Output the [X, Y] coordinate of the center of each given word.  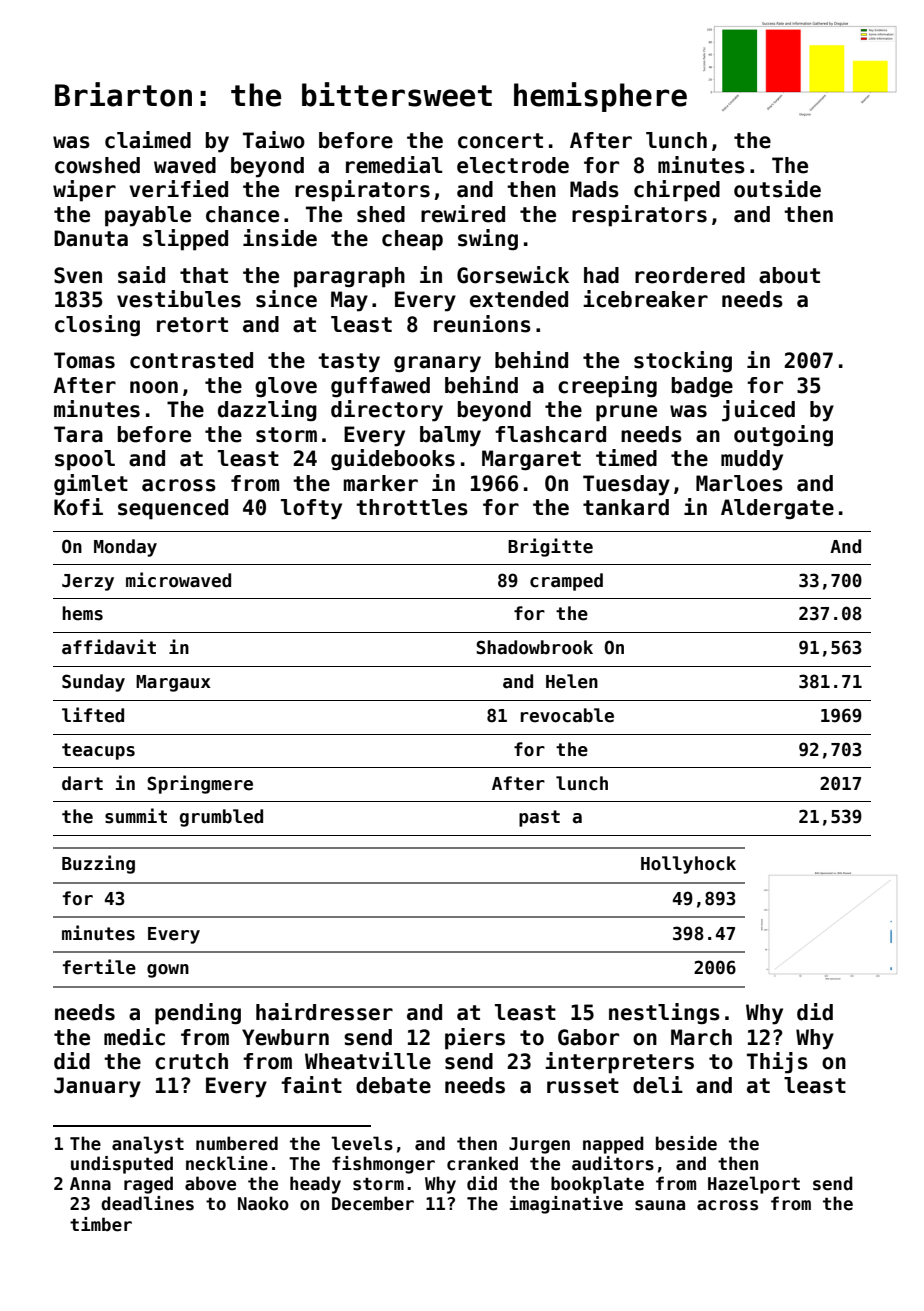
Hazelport [754, 1185]
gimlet [91, 485]
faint [311, 1085]
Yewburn [285, 1037]
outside [777, 189]
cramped [566, 582]
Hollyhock [688, 865]
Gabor [588, 1037]
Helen [572, 681]
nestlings [664, 1014]
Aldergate [777, 509]
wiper [84, 191]
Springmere [200, 784]
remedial [394, 165]
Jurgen [539, 1145]
